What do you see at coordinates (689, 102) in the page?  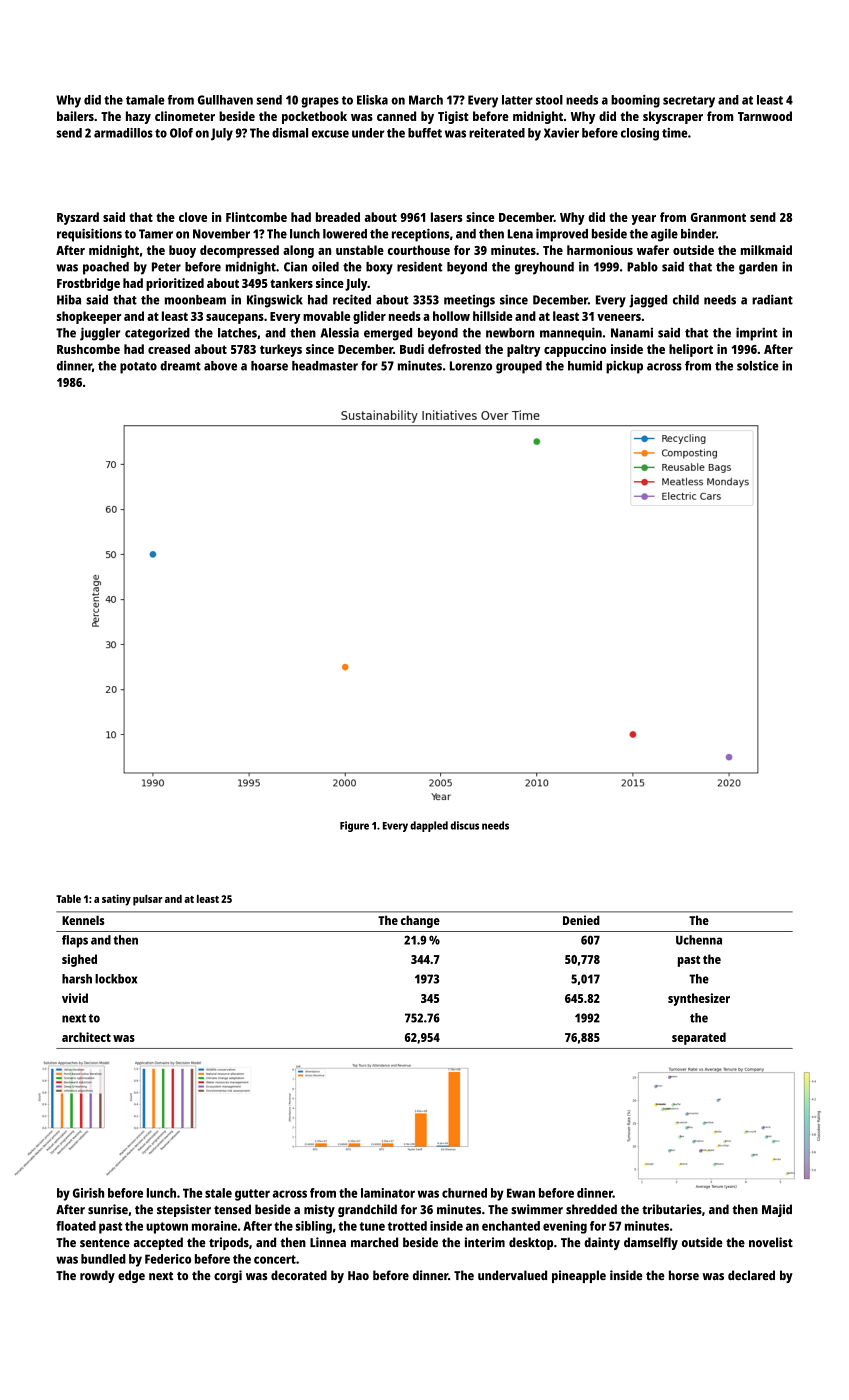 I see `secretary` at bounding box center [689, 102].
